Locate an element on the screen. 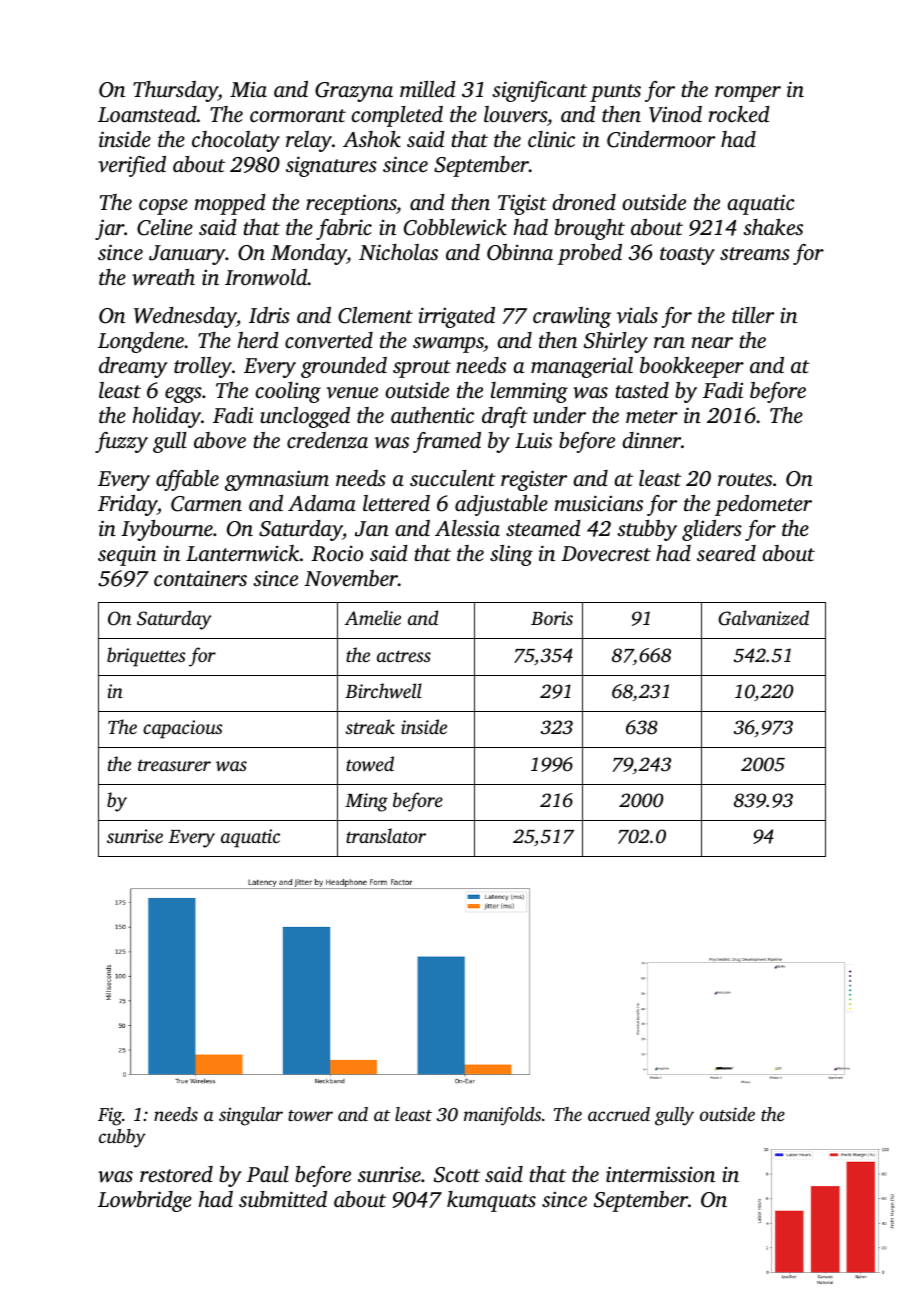 This screenshot has width=924, height=1311. manifolds is located at coordinates (502, 1116).
